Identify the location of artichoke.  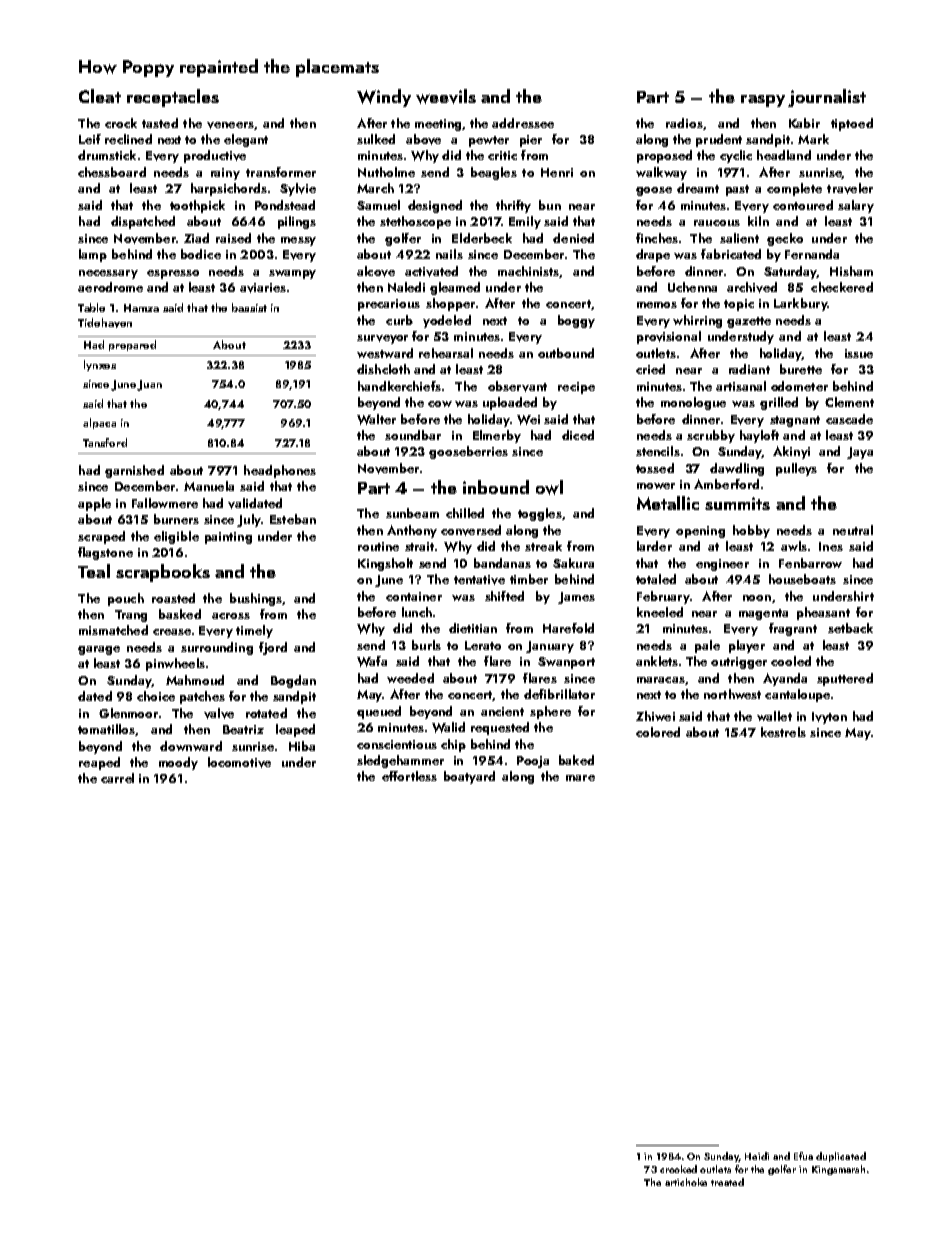
(686, 1182).
